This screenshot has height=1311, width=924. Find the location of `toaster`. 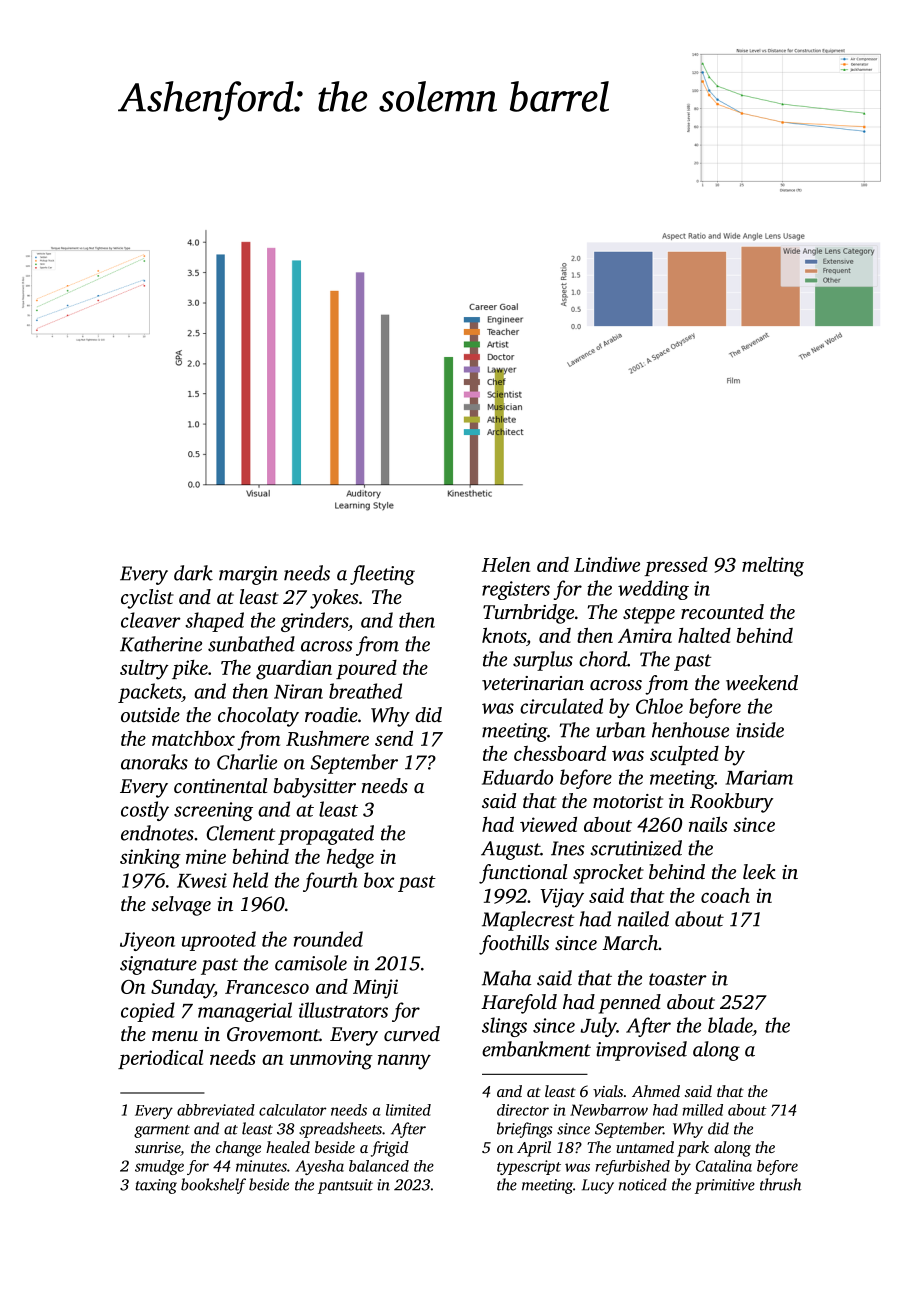

toaster is located at coordinates (678, 979).
